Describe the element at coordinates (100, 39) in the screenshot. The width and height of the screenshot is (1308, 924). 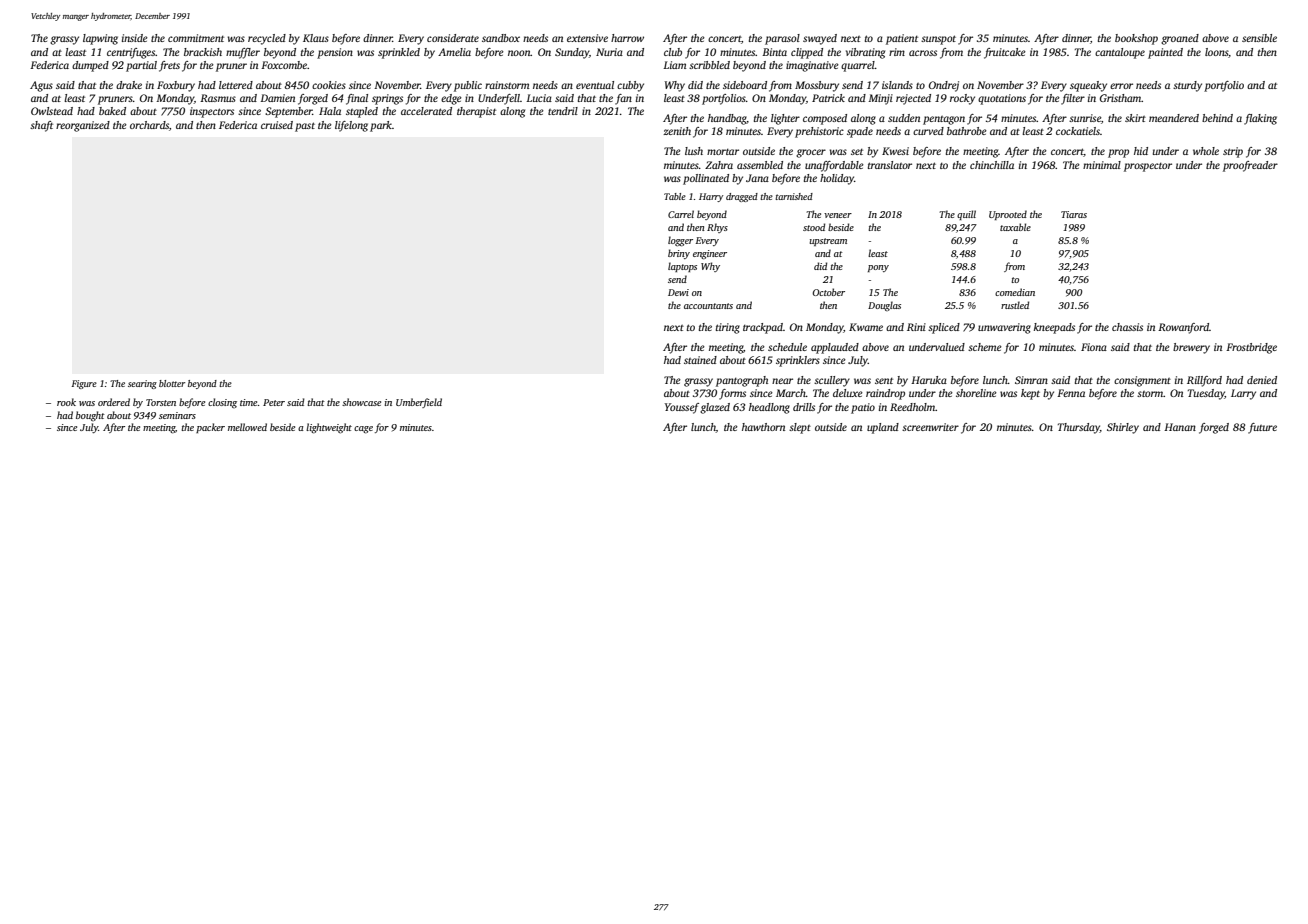
I see `lapwing` at that location.
